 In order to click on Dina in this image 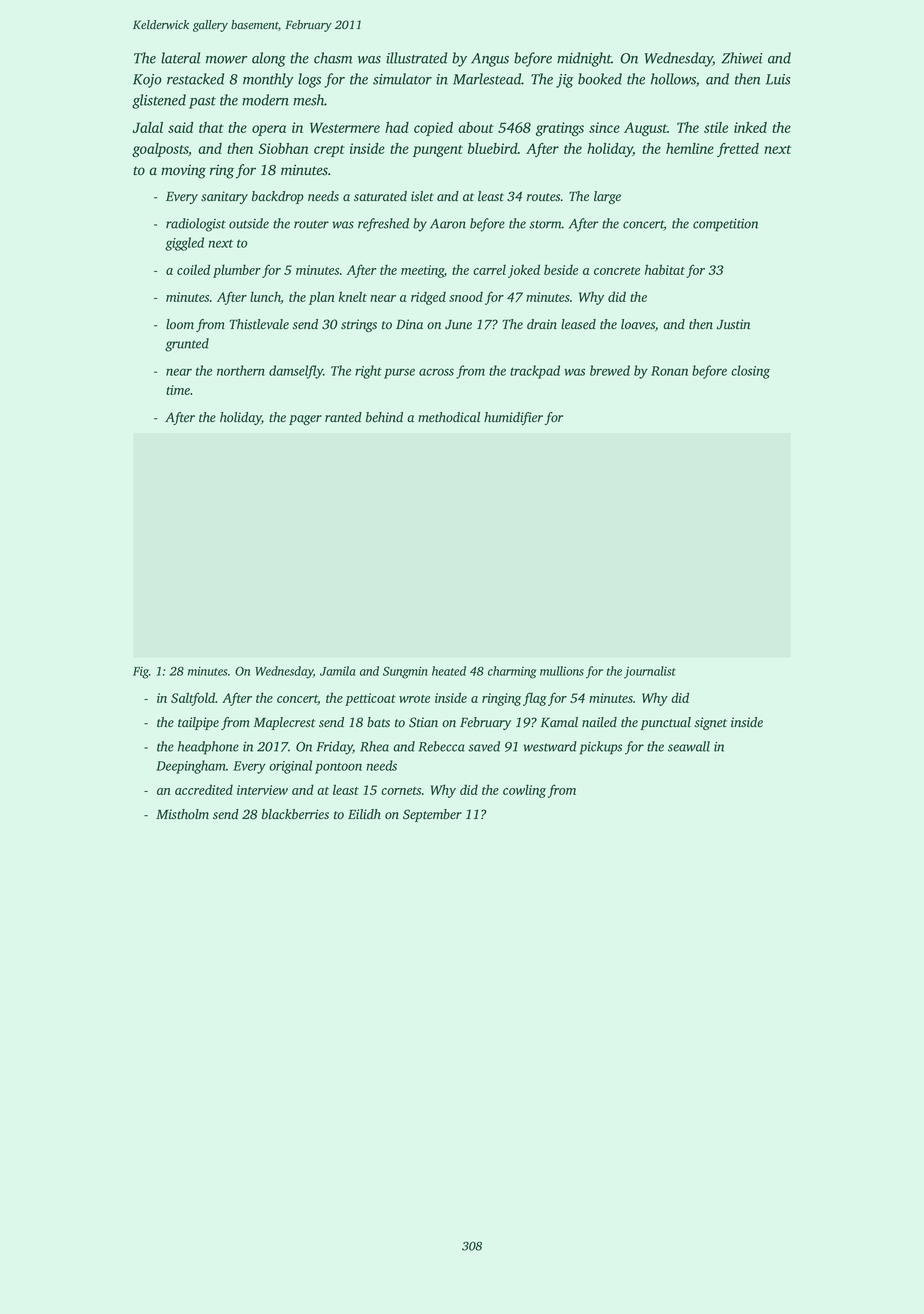, I will do `click(409, 324)`.
